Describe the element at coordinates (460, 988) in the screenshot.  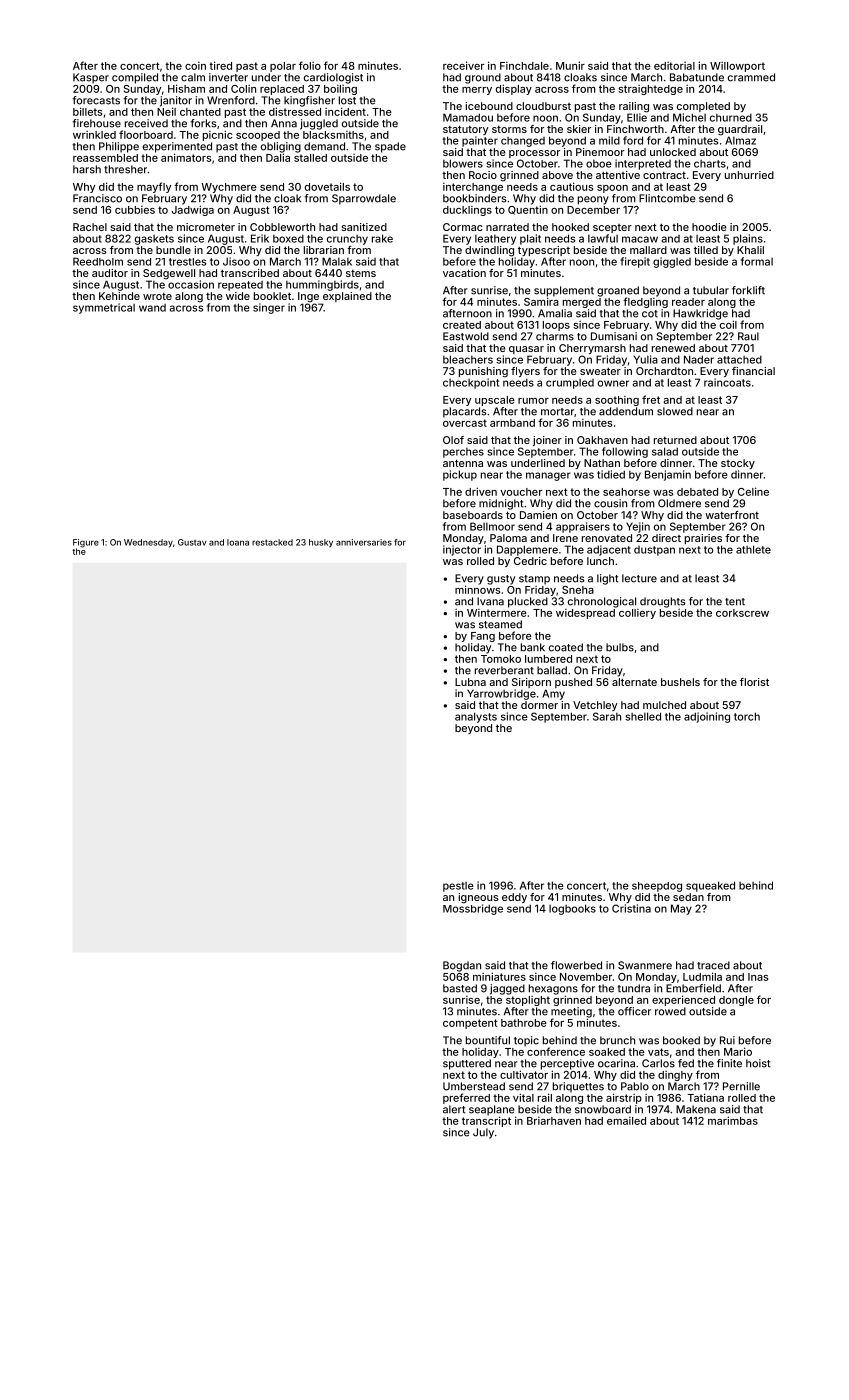
I see `basted` at that location.
